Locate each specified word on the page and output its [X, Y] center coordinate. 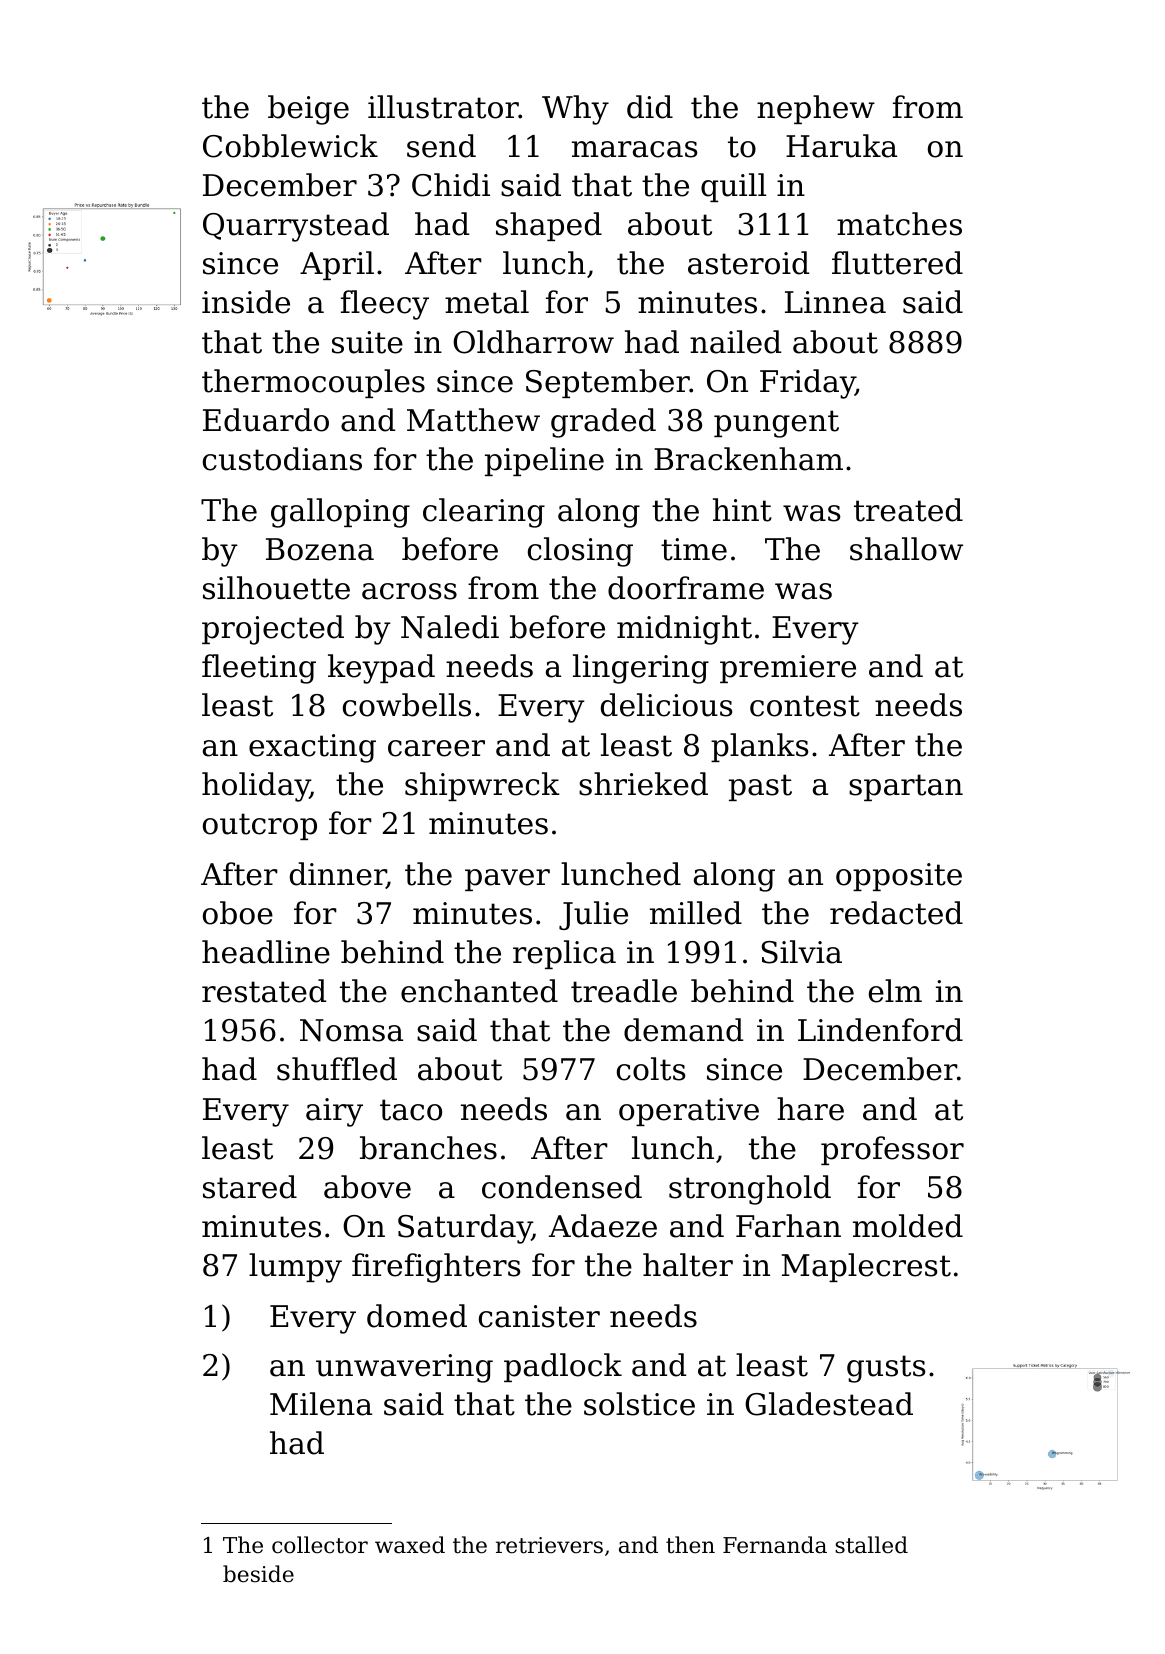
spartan [906, 787]
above [367, 1187]
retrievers [549, 1545]
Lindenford [880, 1030]
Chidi [451, 185]
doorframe [686, 588]
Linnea [835, 302]
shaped [549, 226]
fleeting [259, 669]
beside [258, 1574]
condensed [562, 1187]
